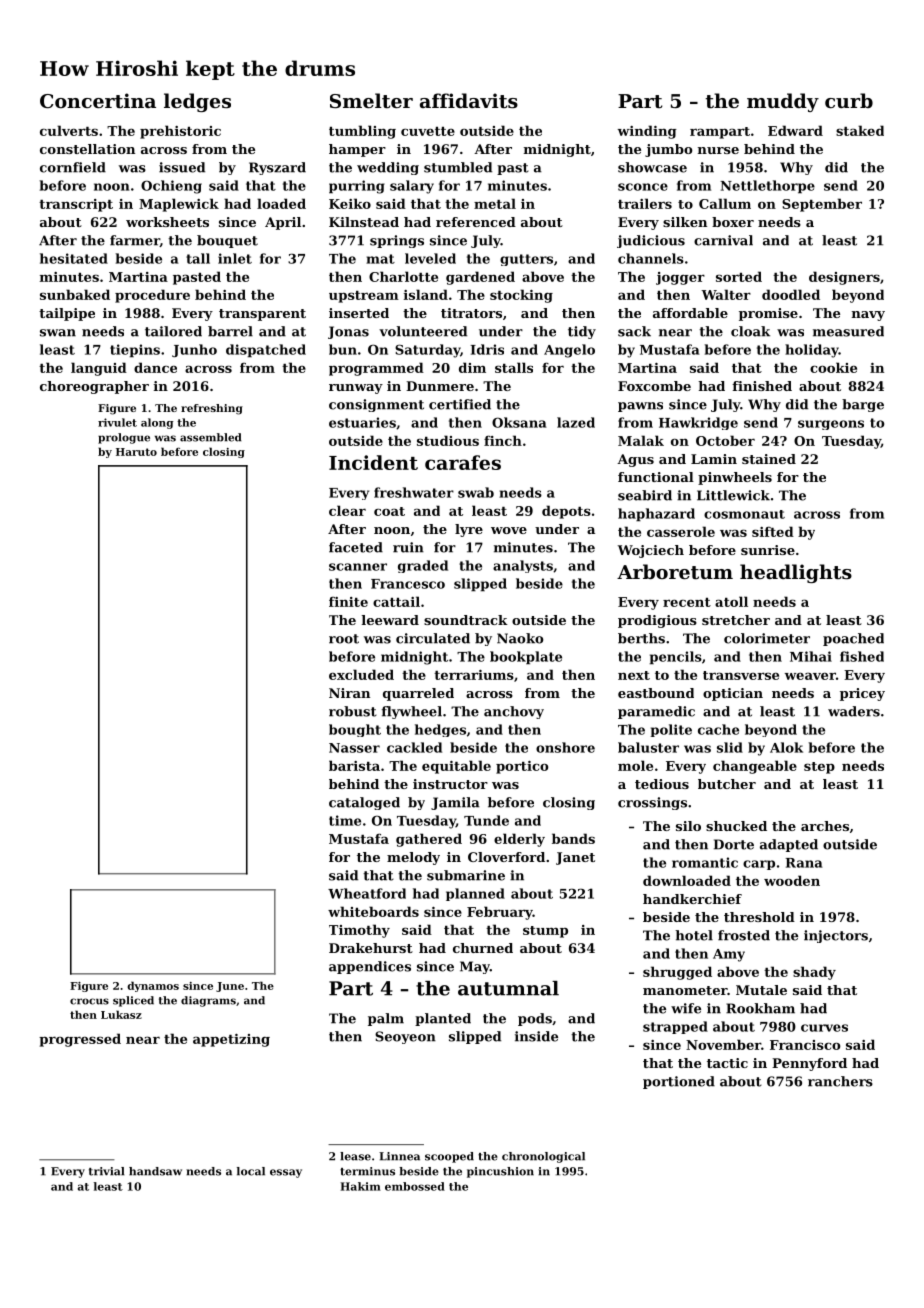 The height and width of the screenshot is (1308, 924). I want to click on scooped, so click(449, 1157).
